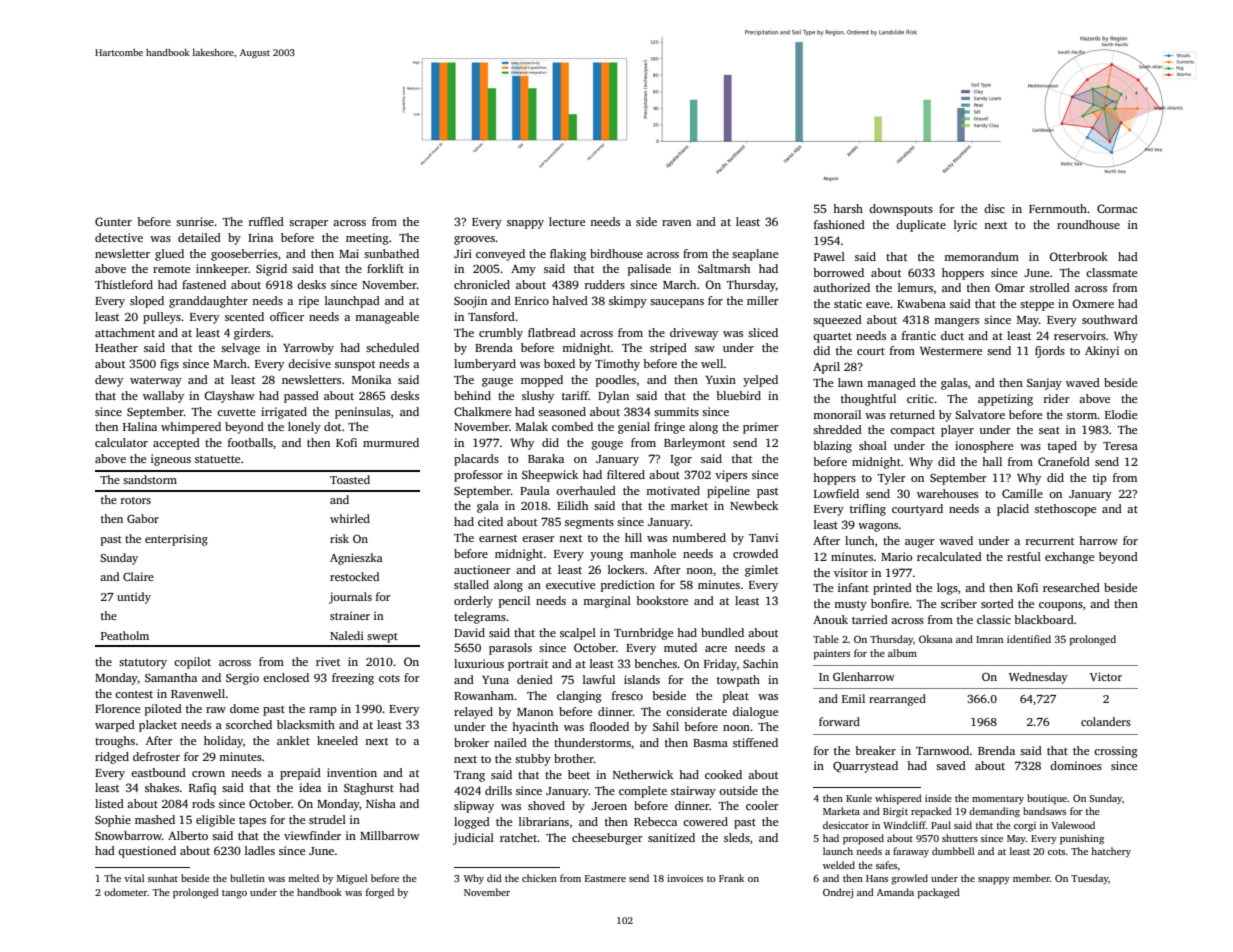 This screenshot has width=1233, height=952. What do you see at coordinates (609, 806) in the screenshot?
I see `Jeroen` at bounding box center [609, 806].
